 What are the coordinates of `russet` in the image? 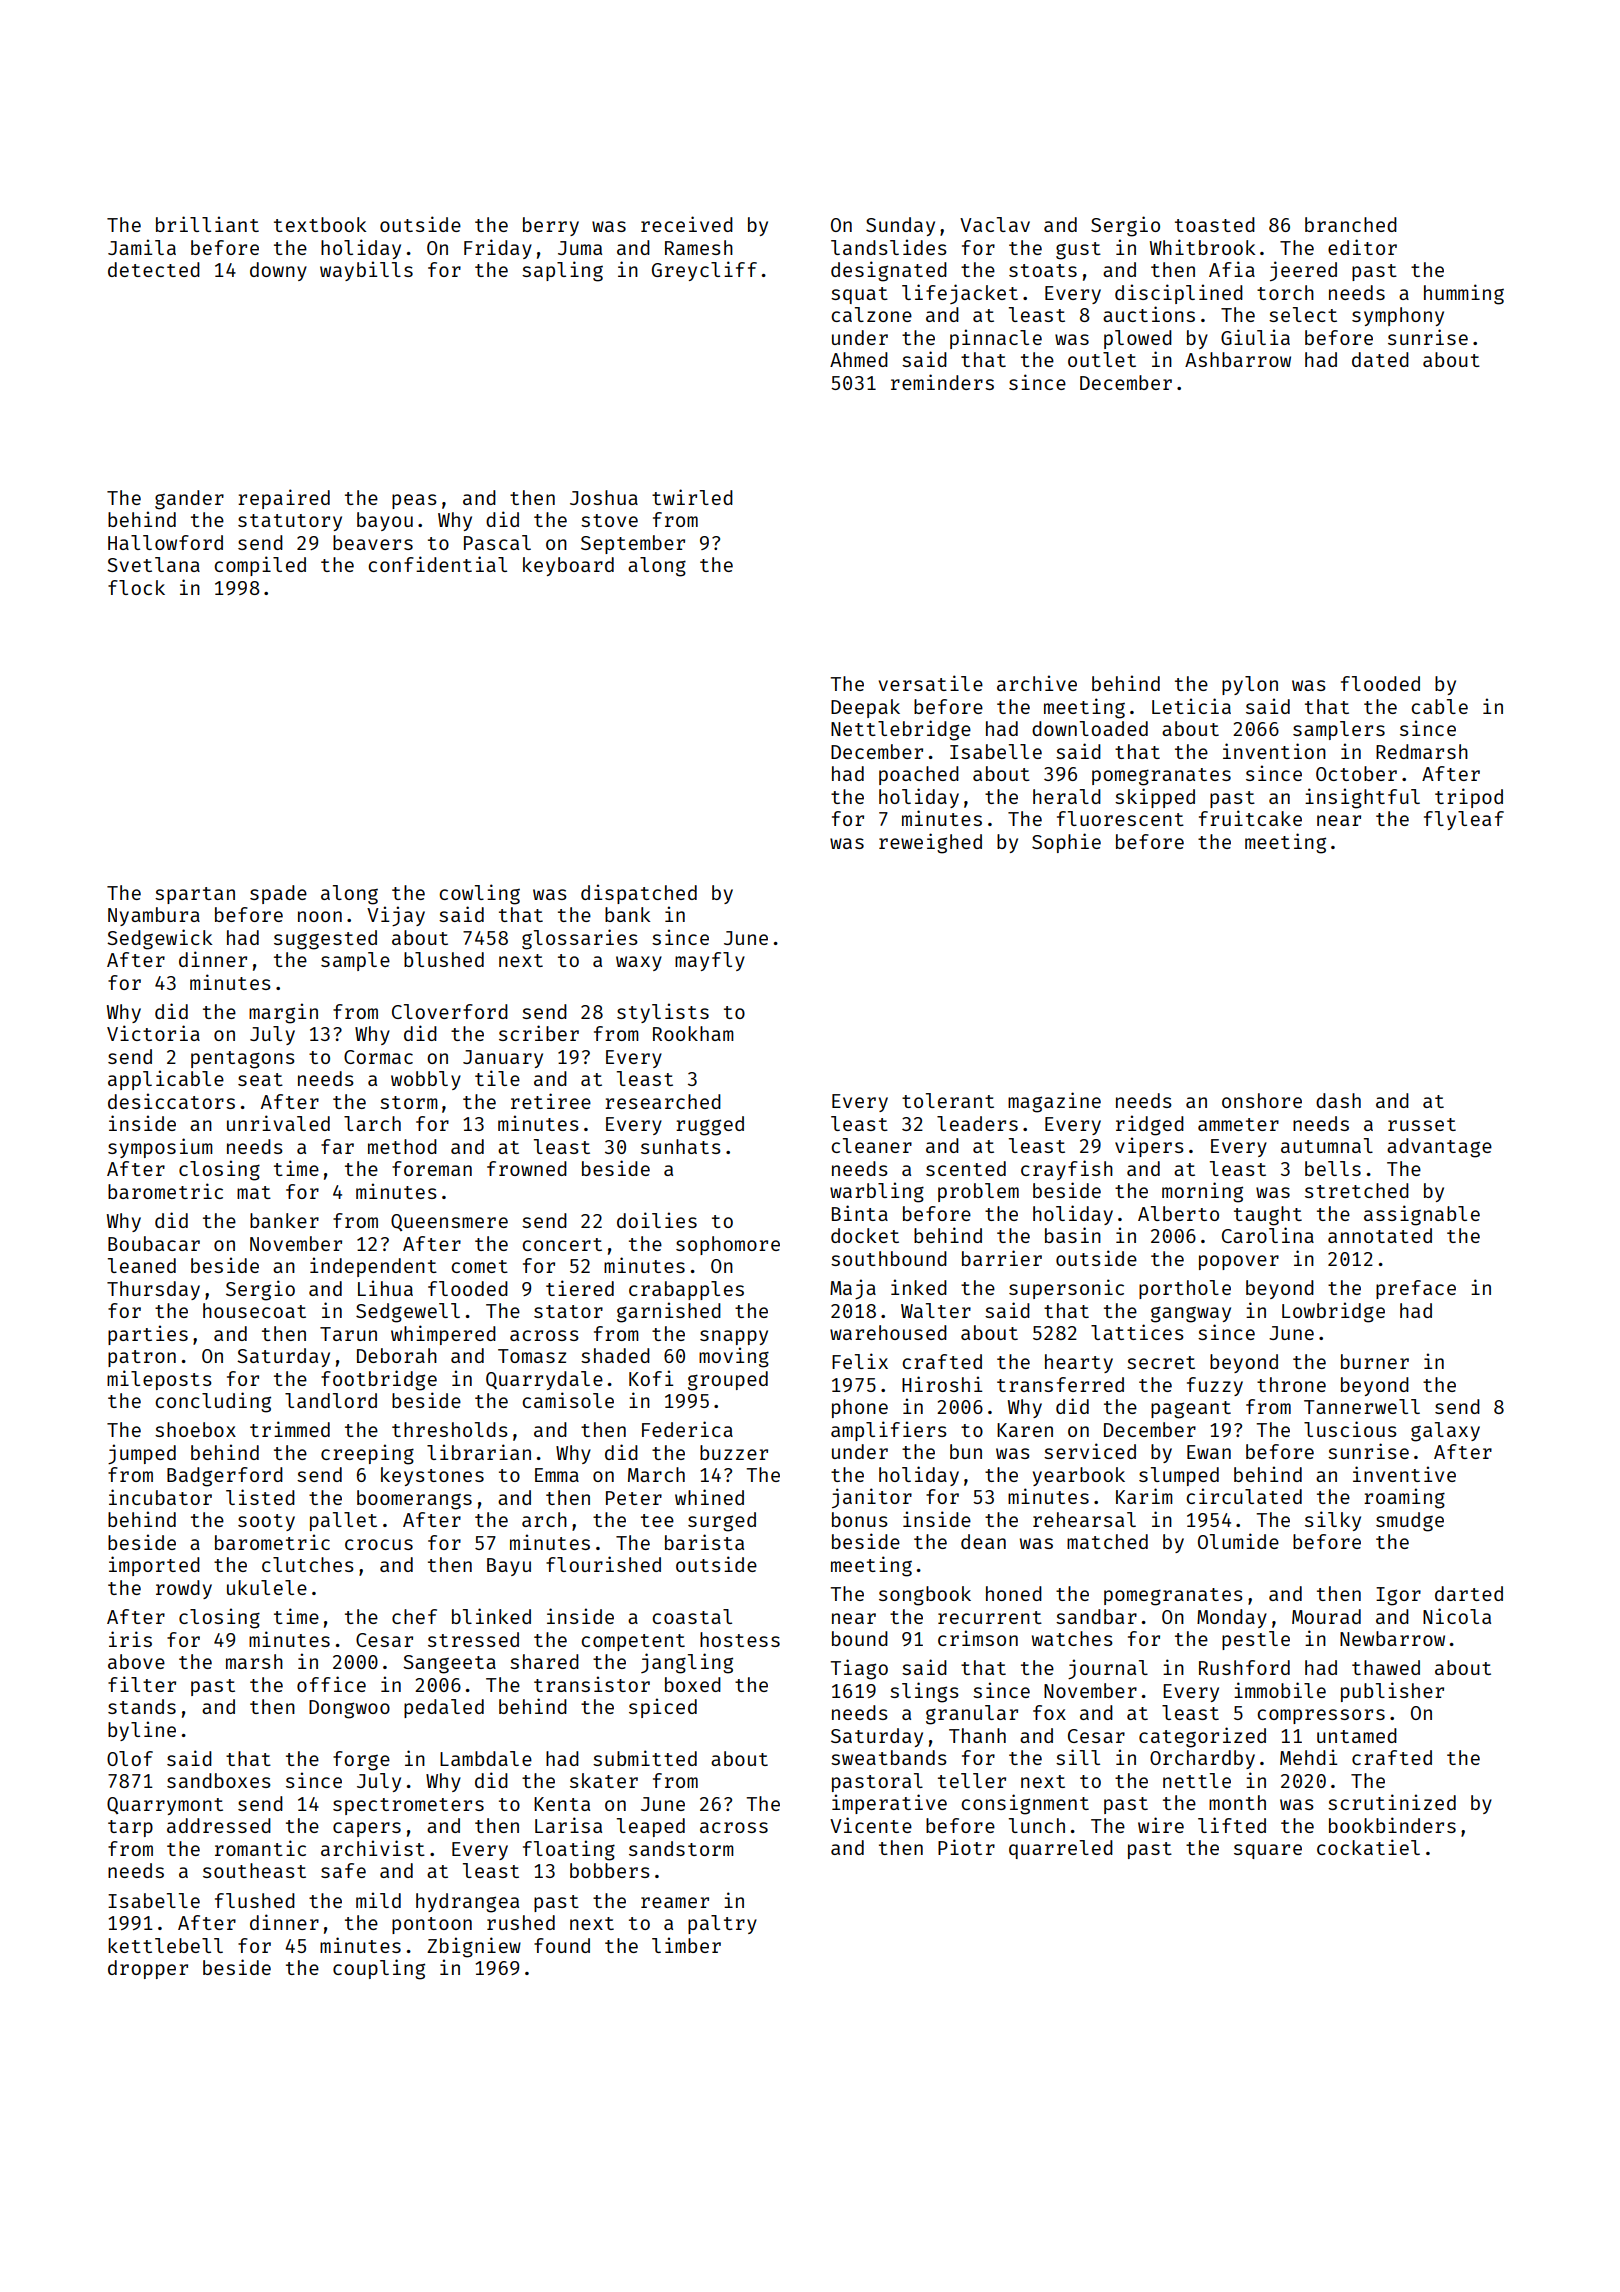 It's located at (1422, 1124).
